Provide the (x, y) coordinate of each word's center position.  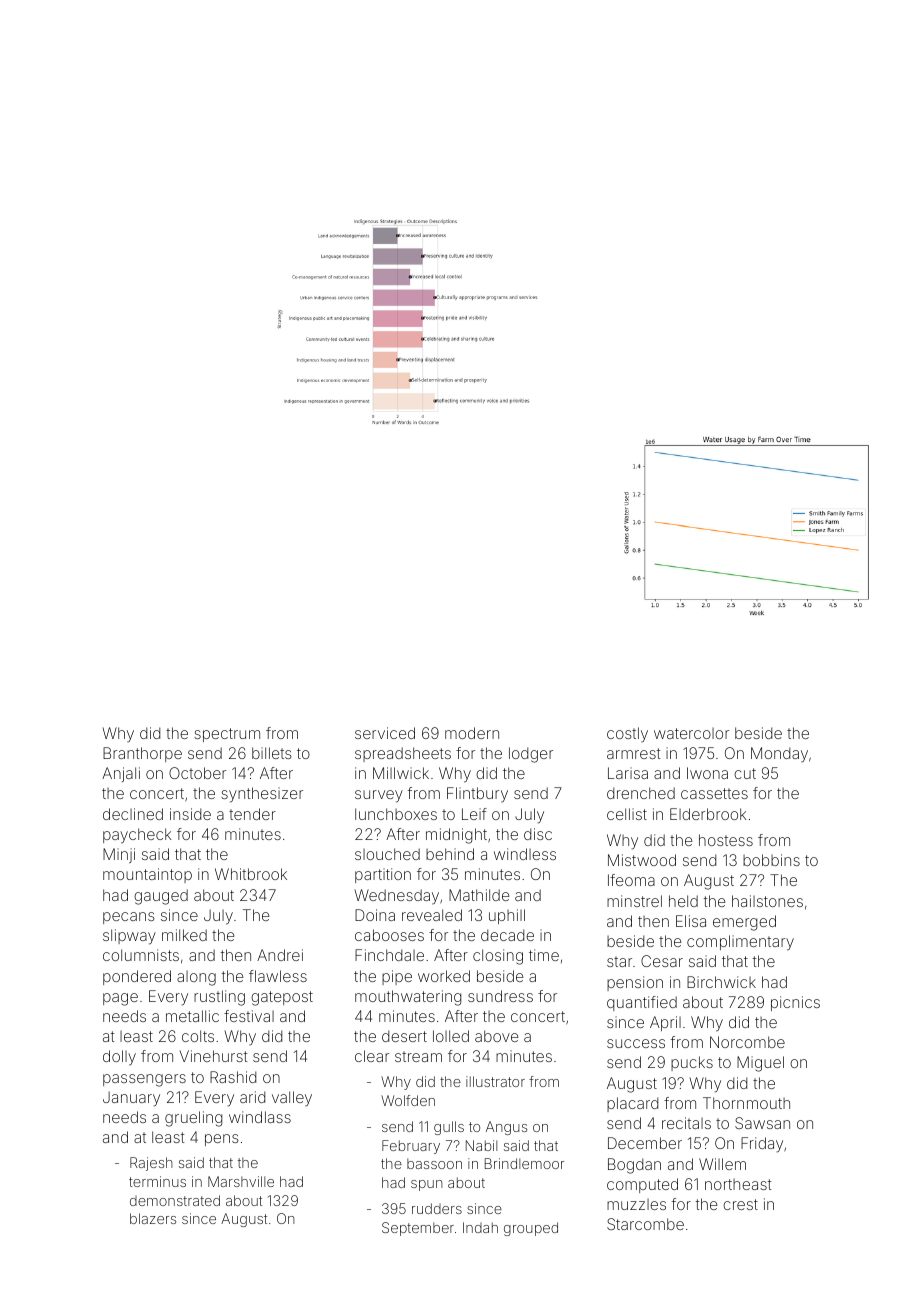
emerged (744, 923)
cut (745, 773)
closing (498, 957)
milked (184, 935)
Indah (480, 1227)
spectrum (227, 735)
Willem (722, 1164)
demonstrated (175, 1200)
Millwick (401, 773)
